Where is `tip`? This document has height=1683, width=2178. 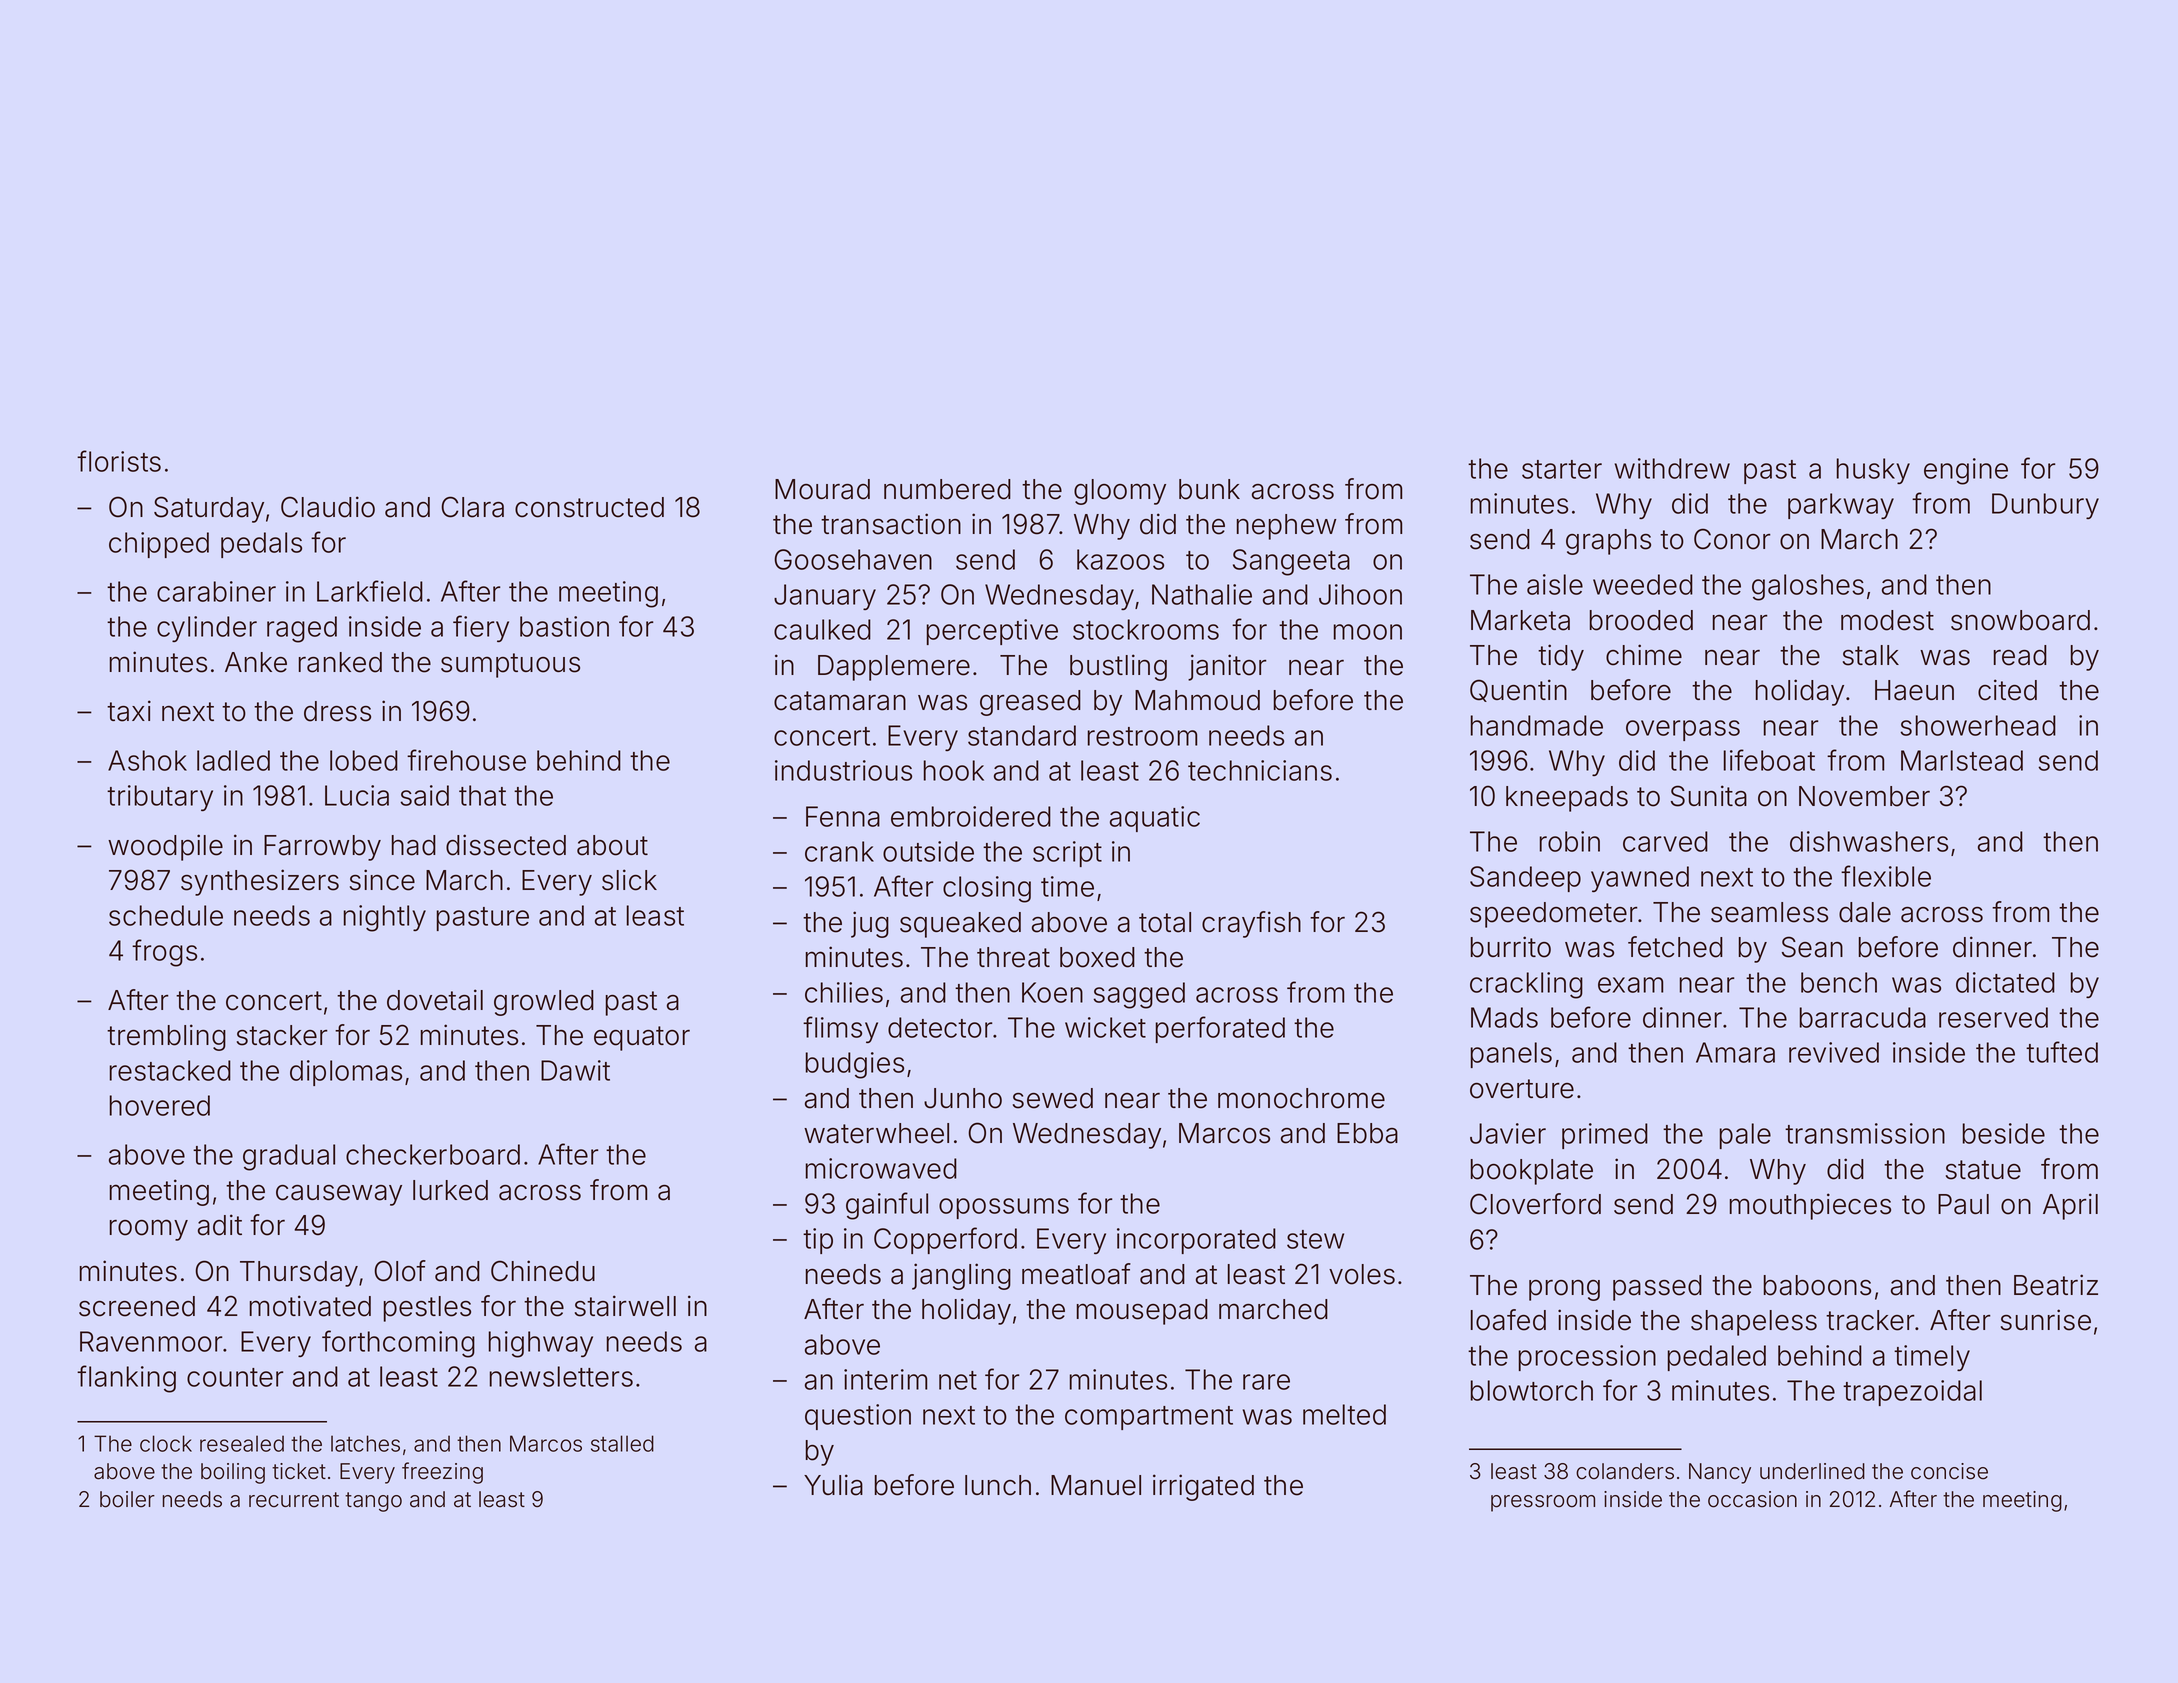 tip is located at coordinates (818, 1241).
